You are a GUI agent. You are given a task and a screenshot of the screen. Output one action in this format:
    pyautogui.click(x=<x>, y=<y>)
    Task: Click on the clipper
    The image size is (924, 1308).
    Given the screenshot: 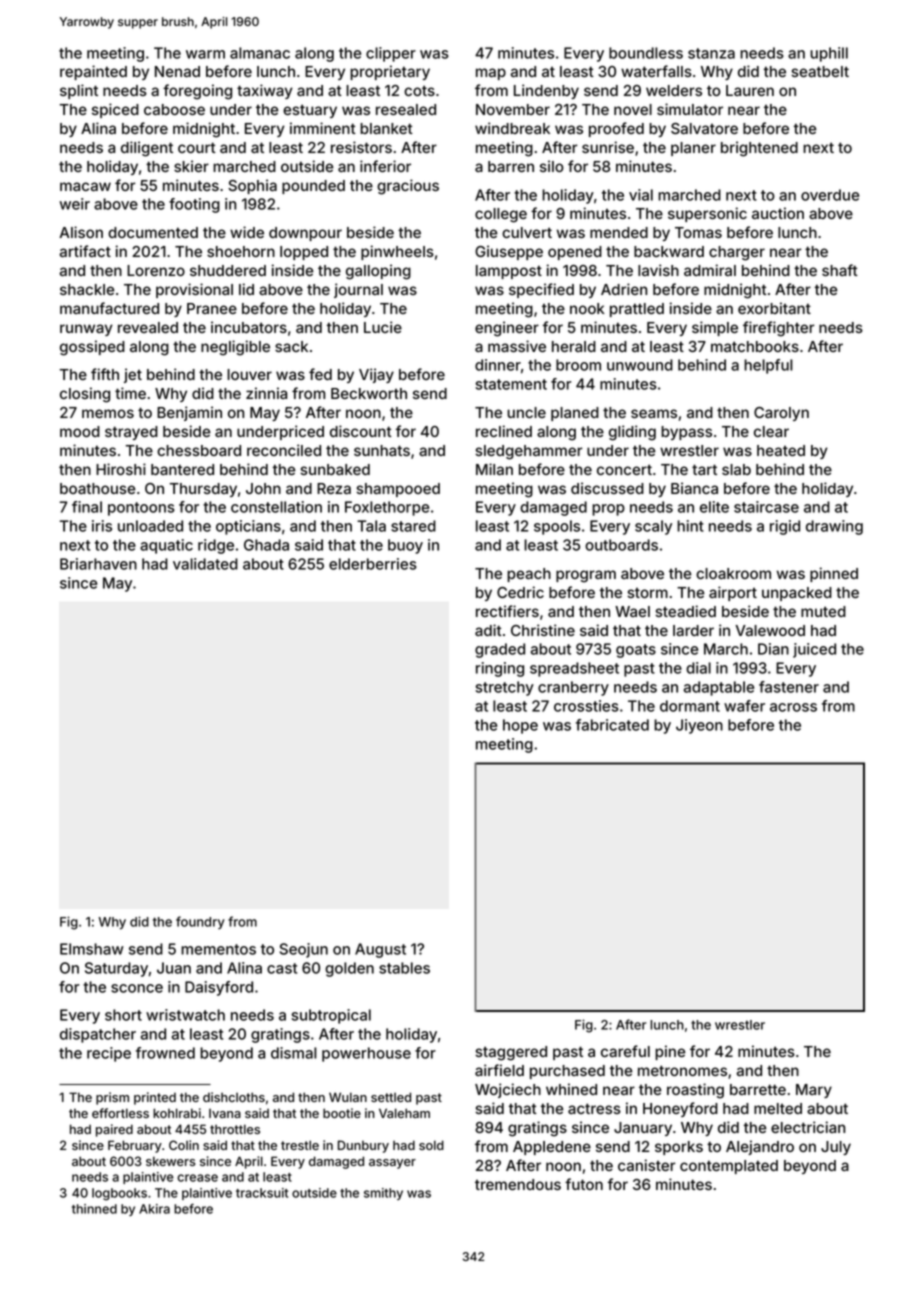 What is the action you would take?
    pyautogui.click(x=391, y=54)
